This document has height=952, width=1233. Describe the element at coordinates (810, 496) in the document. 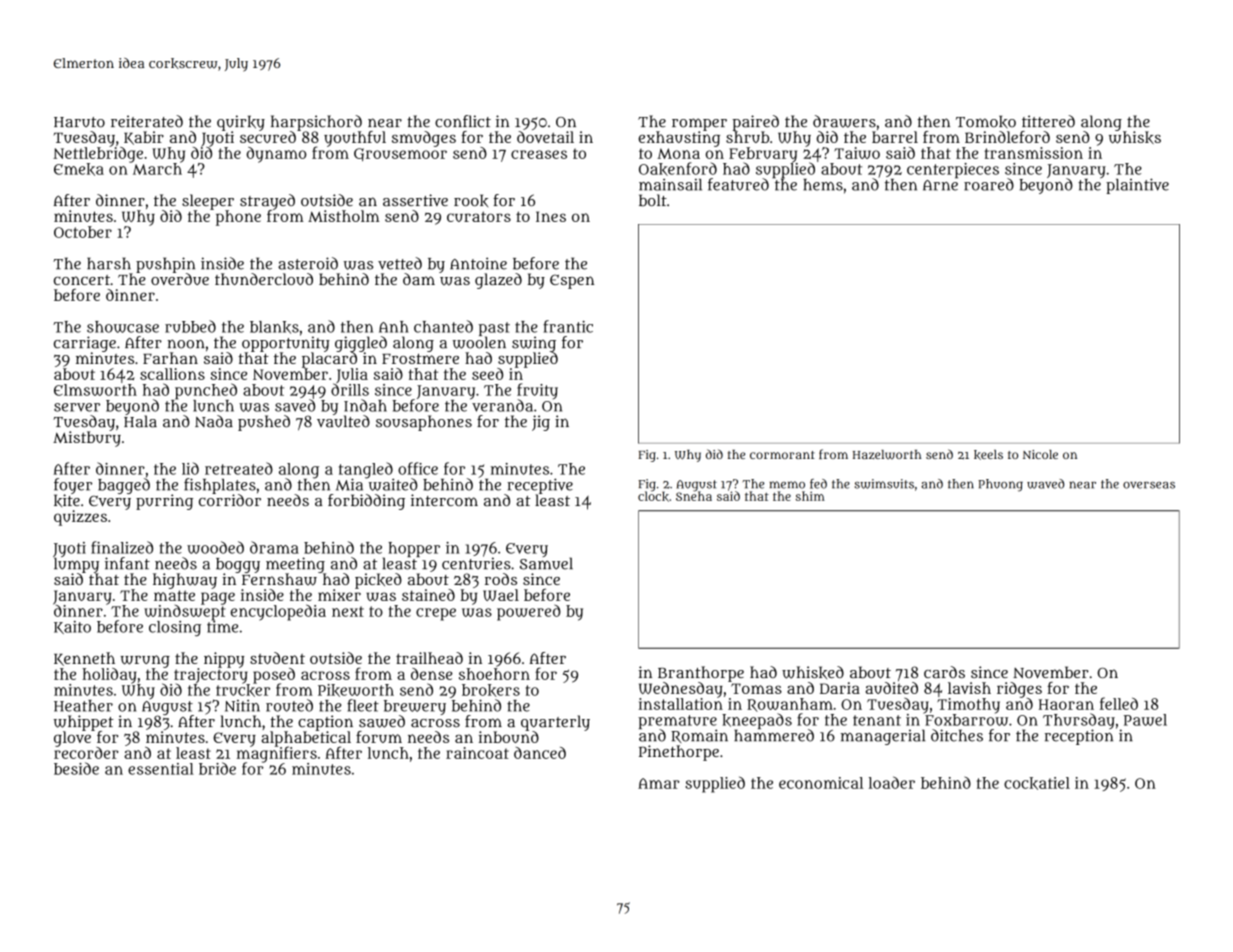

I see `shim` at that location.
